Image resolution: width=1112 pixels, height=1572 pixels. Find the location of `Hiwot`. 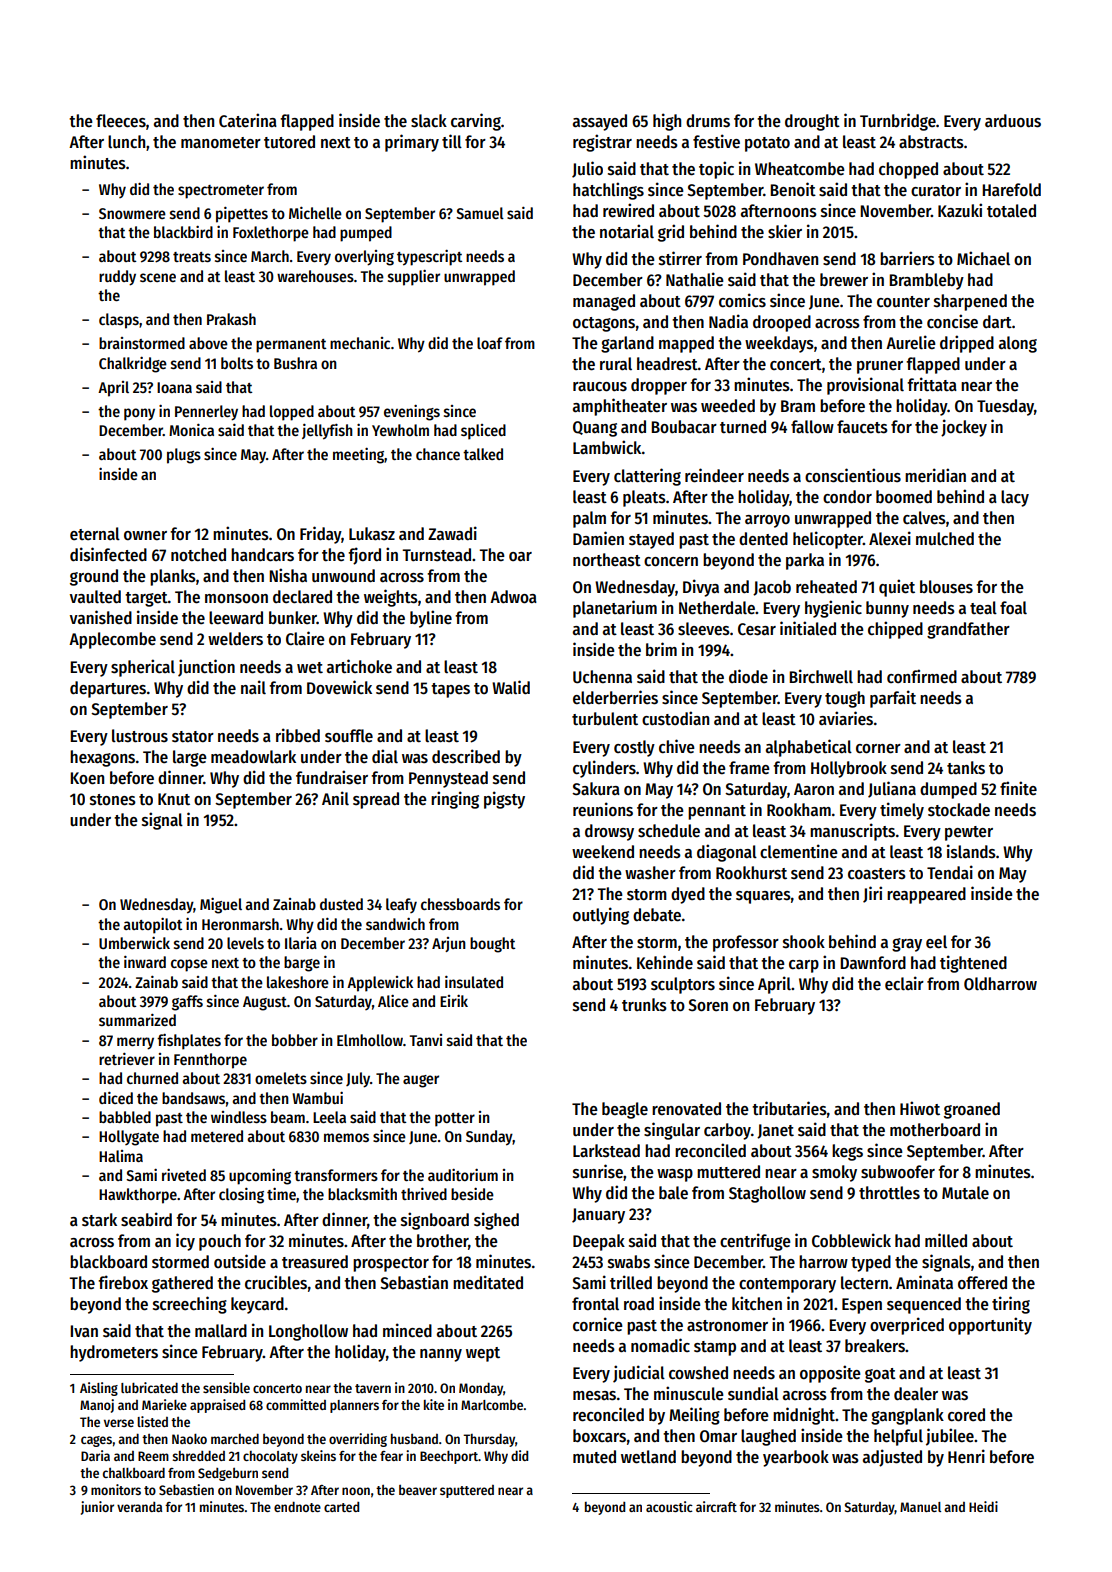

Hiwot is located at coordinates (920, 1108).
